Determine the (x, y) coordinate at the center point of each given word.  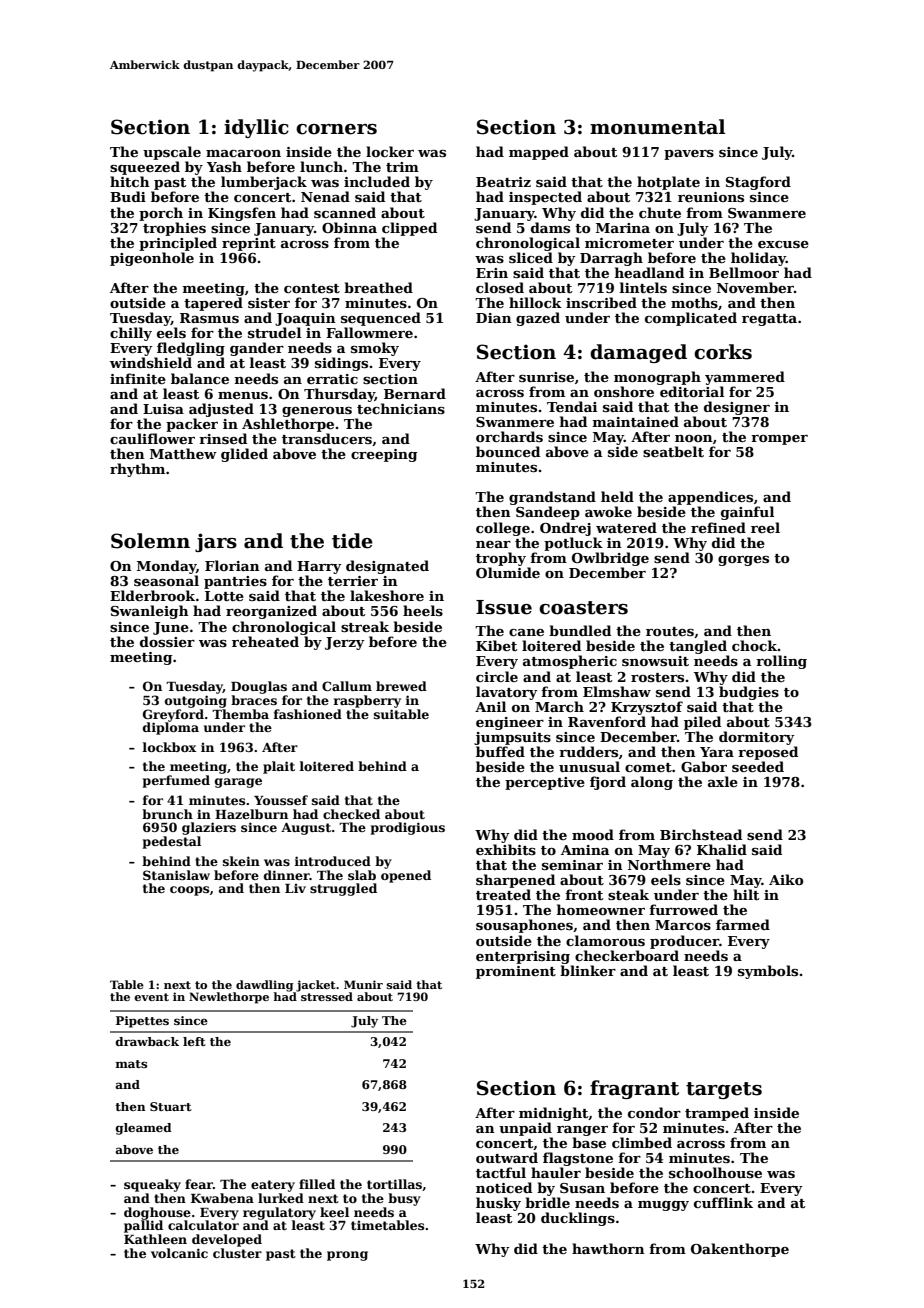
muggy (663, 1206)
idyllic (256, 128)
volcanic (179, 1253)
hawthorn (608, 1248)
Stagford (758, 183)
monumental (657, 127)
